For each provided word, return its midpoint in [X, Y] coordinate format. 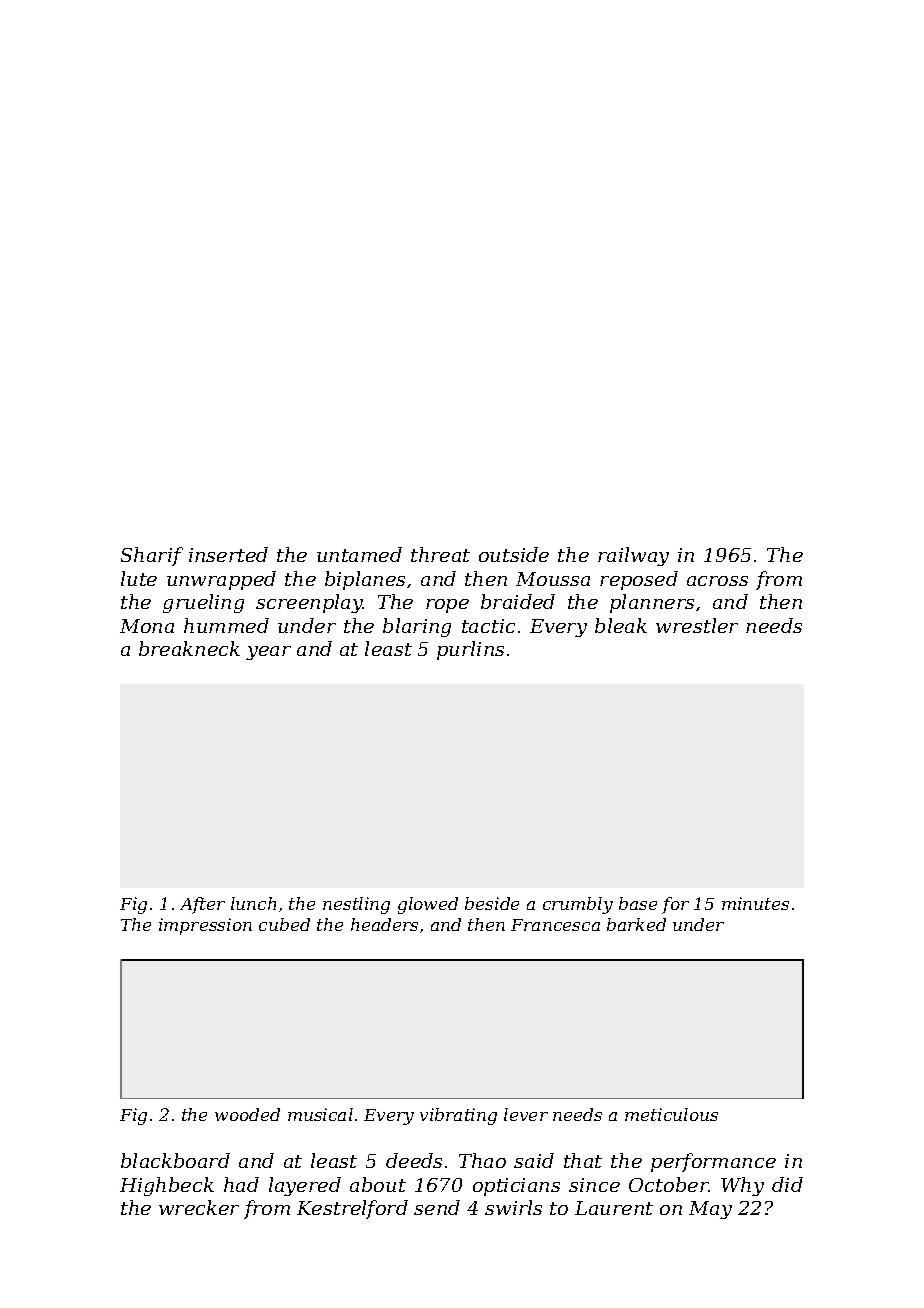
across [717, 581]
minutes [755, 903]
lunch [253, 903]
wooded [247, 1114]
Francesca [555, 925]
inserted [228, 554]
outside [514, 554]
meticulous [671, 1114]
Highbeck [167, 1186]
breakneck [189, 648]
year [268, 653]
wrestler [697, 625]
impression [205, 926]
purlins [470, 650]
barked [636, 924]
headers [384, 924]
